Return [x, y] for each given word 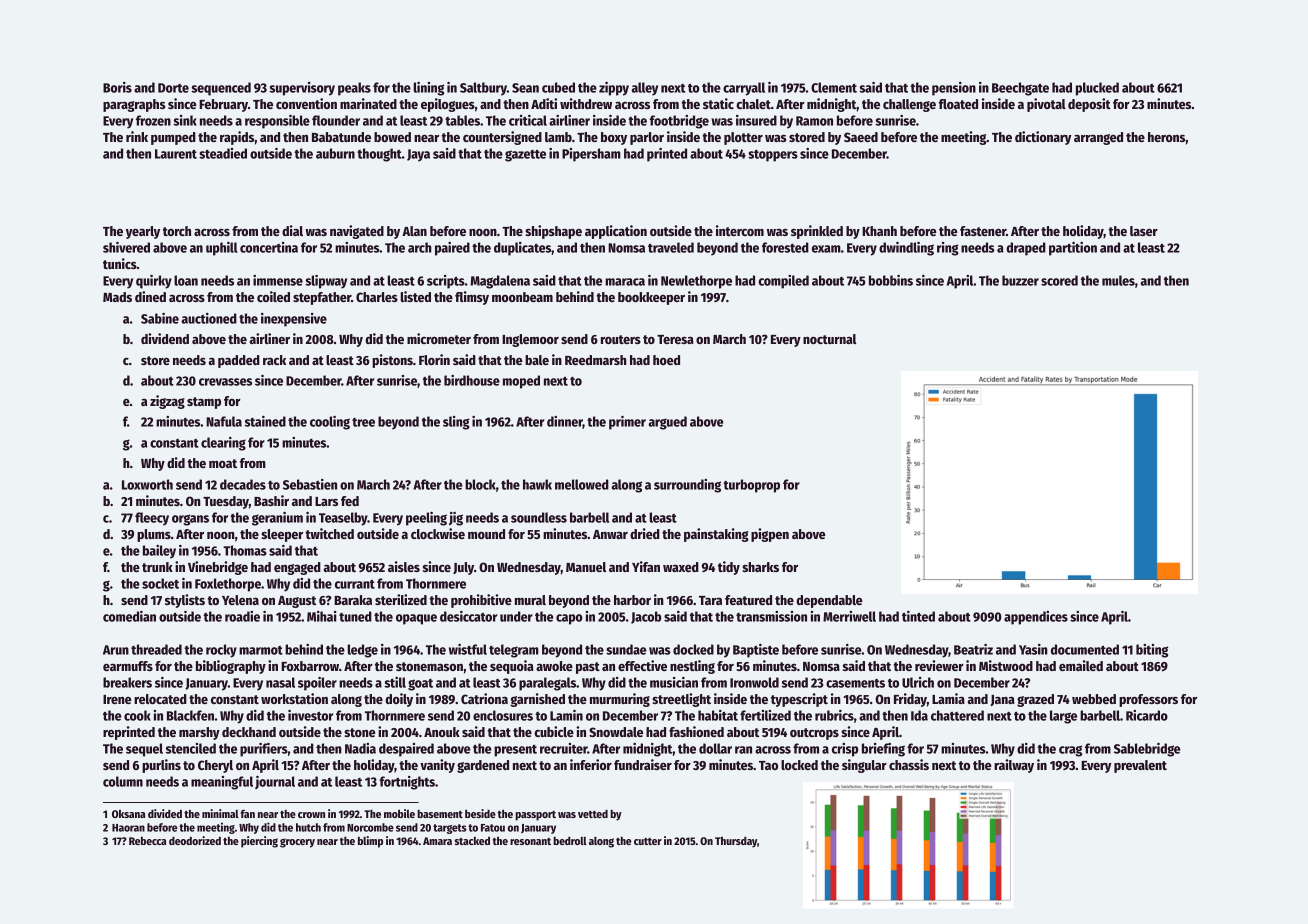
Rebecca [147, 841]
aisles [404, 566]
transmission [771, 616]
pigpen [770, 535]
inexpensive [294, 320]
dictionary [1043, 138]
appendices [1036, 618]
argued [667, 423]
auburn [335, 153]
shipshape [553, 232]
